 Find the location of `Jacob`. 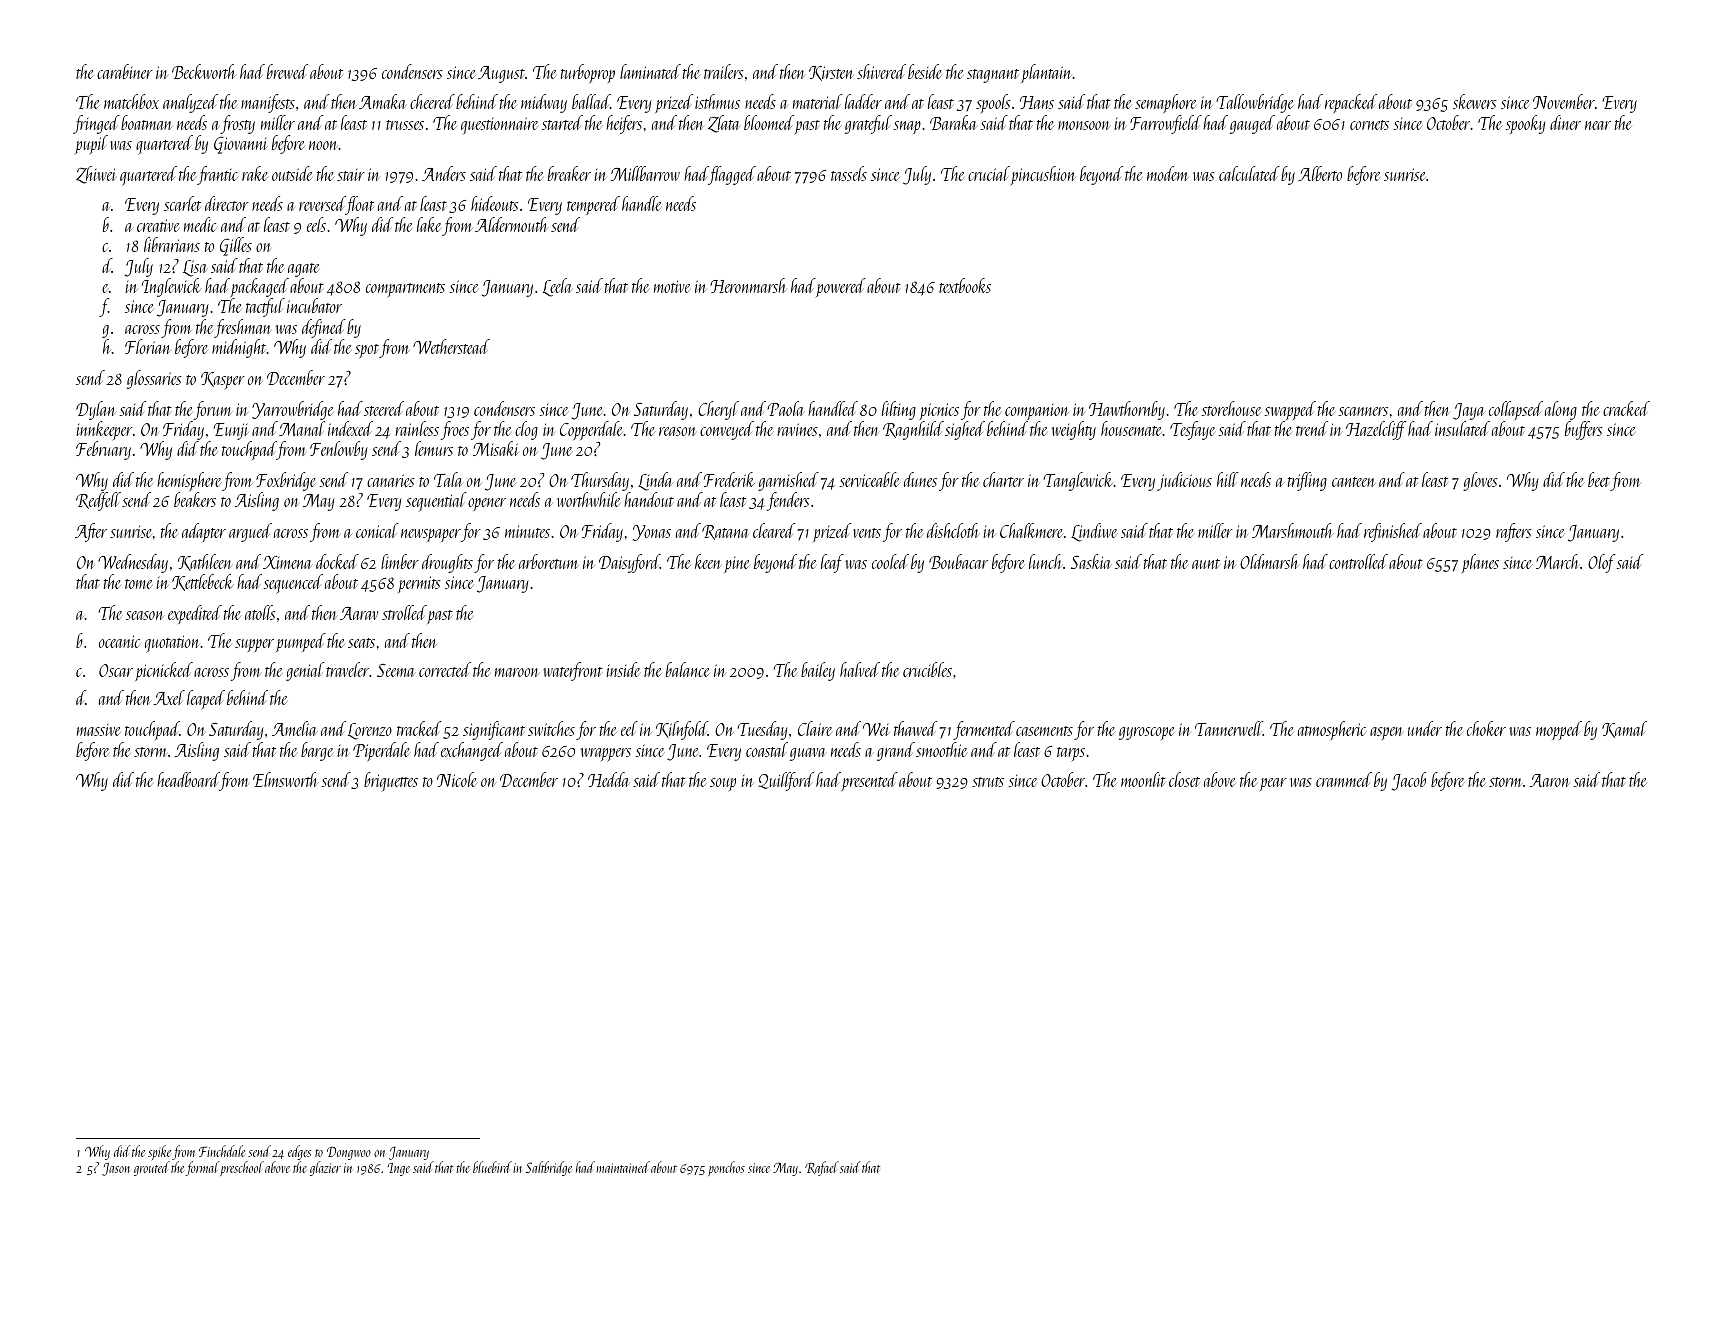

Jacob is located at coordinates (1409, 781).
